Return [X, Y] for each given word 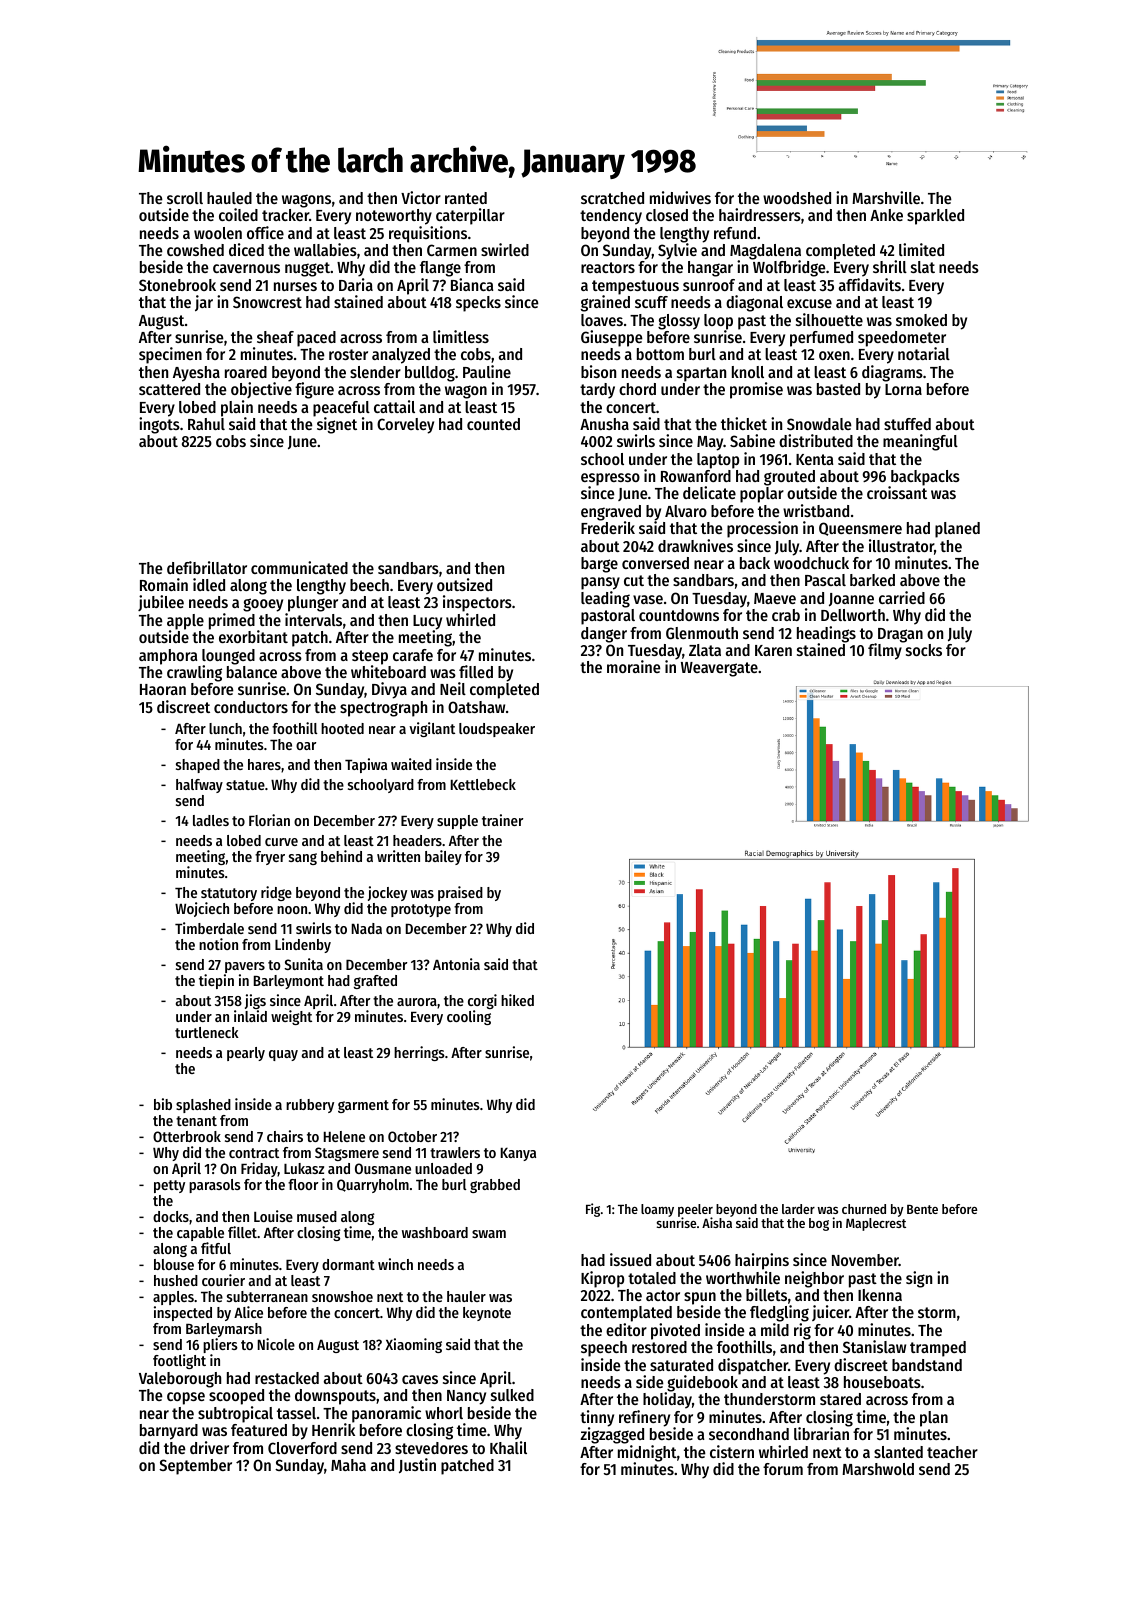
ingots [159, 425]
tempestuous [635, 287]
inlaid [250, 1016]
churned [864, 1209]
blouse [174, 1264]
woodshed [797, 198]
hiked [517, 1000]
